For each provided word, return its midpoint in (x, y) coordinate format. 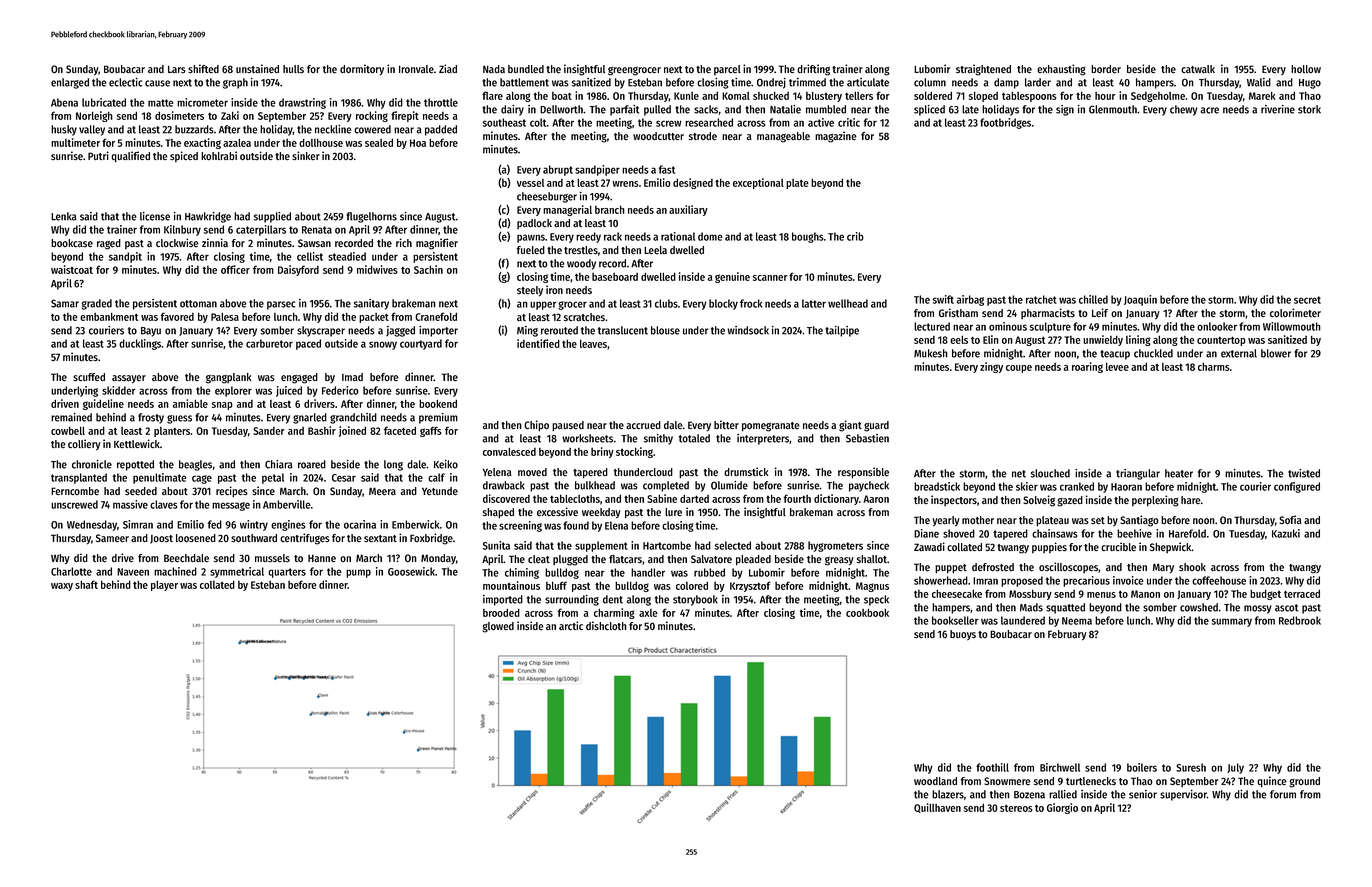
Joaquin (1140, 300)
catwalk (1198, 69)
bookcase (72, 243)
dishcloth (606, 626)
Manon (1145, 594)
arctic (571, 625)
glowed (498, 627)
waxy (62, 587)
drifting (813, 70)
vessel (530, 183)
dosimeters (179, 115)
